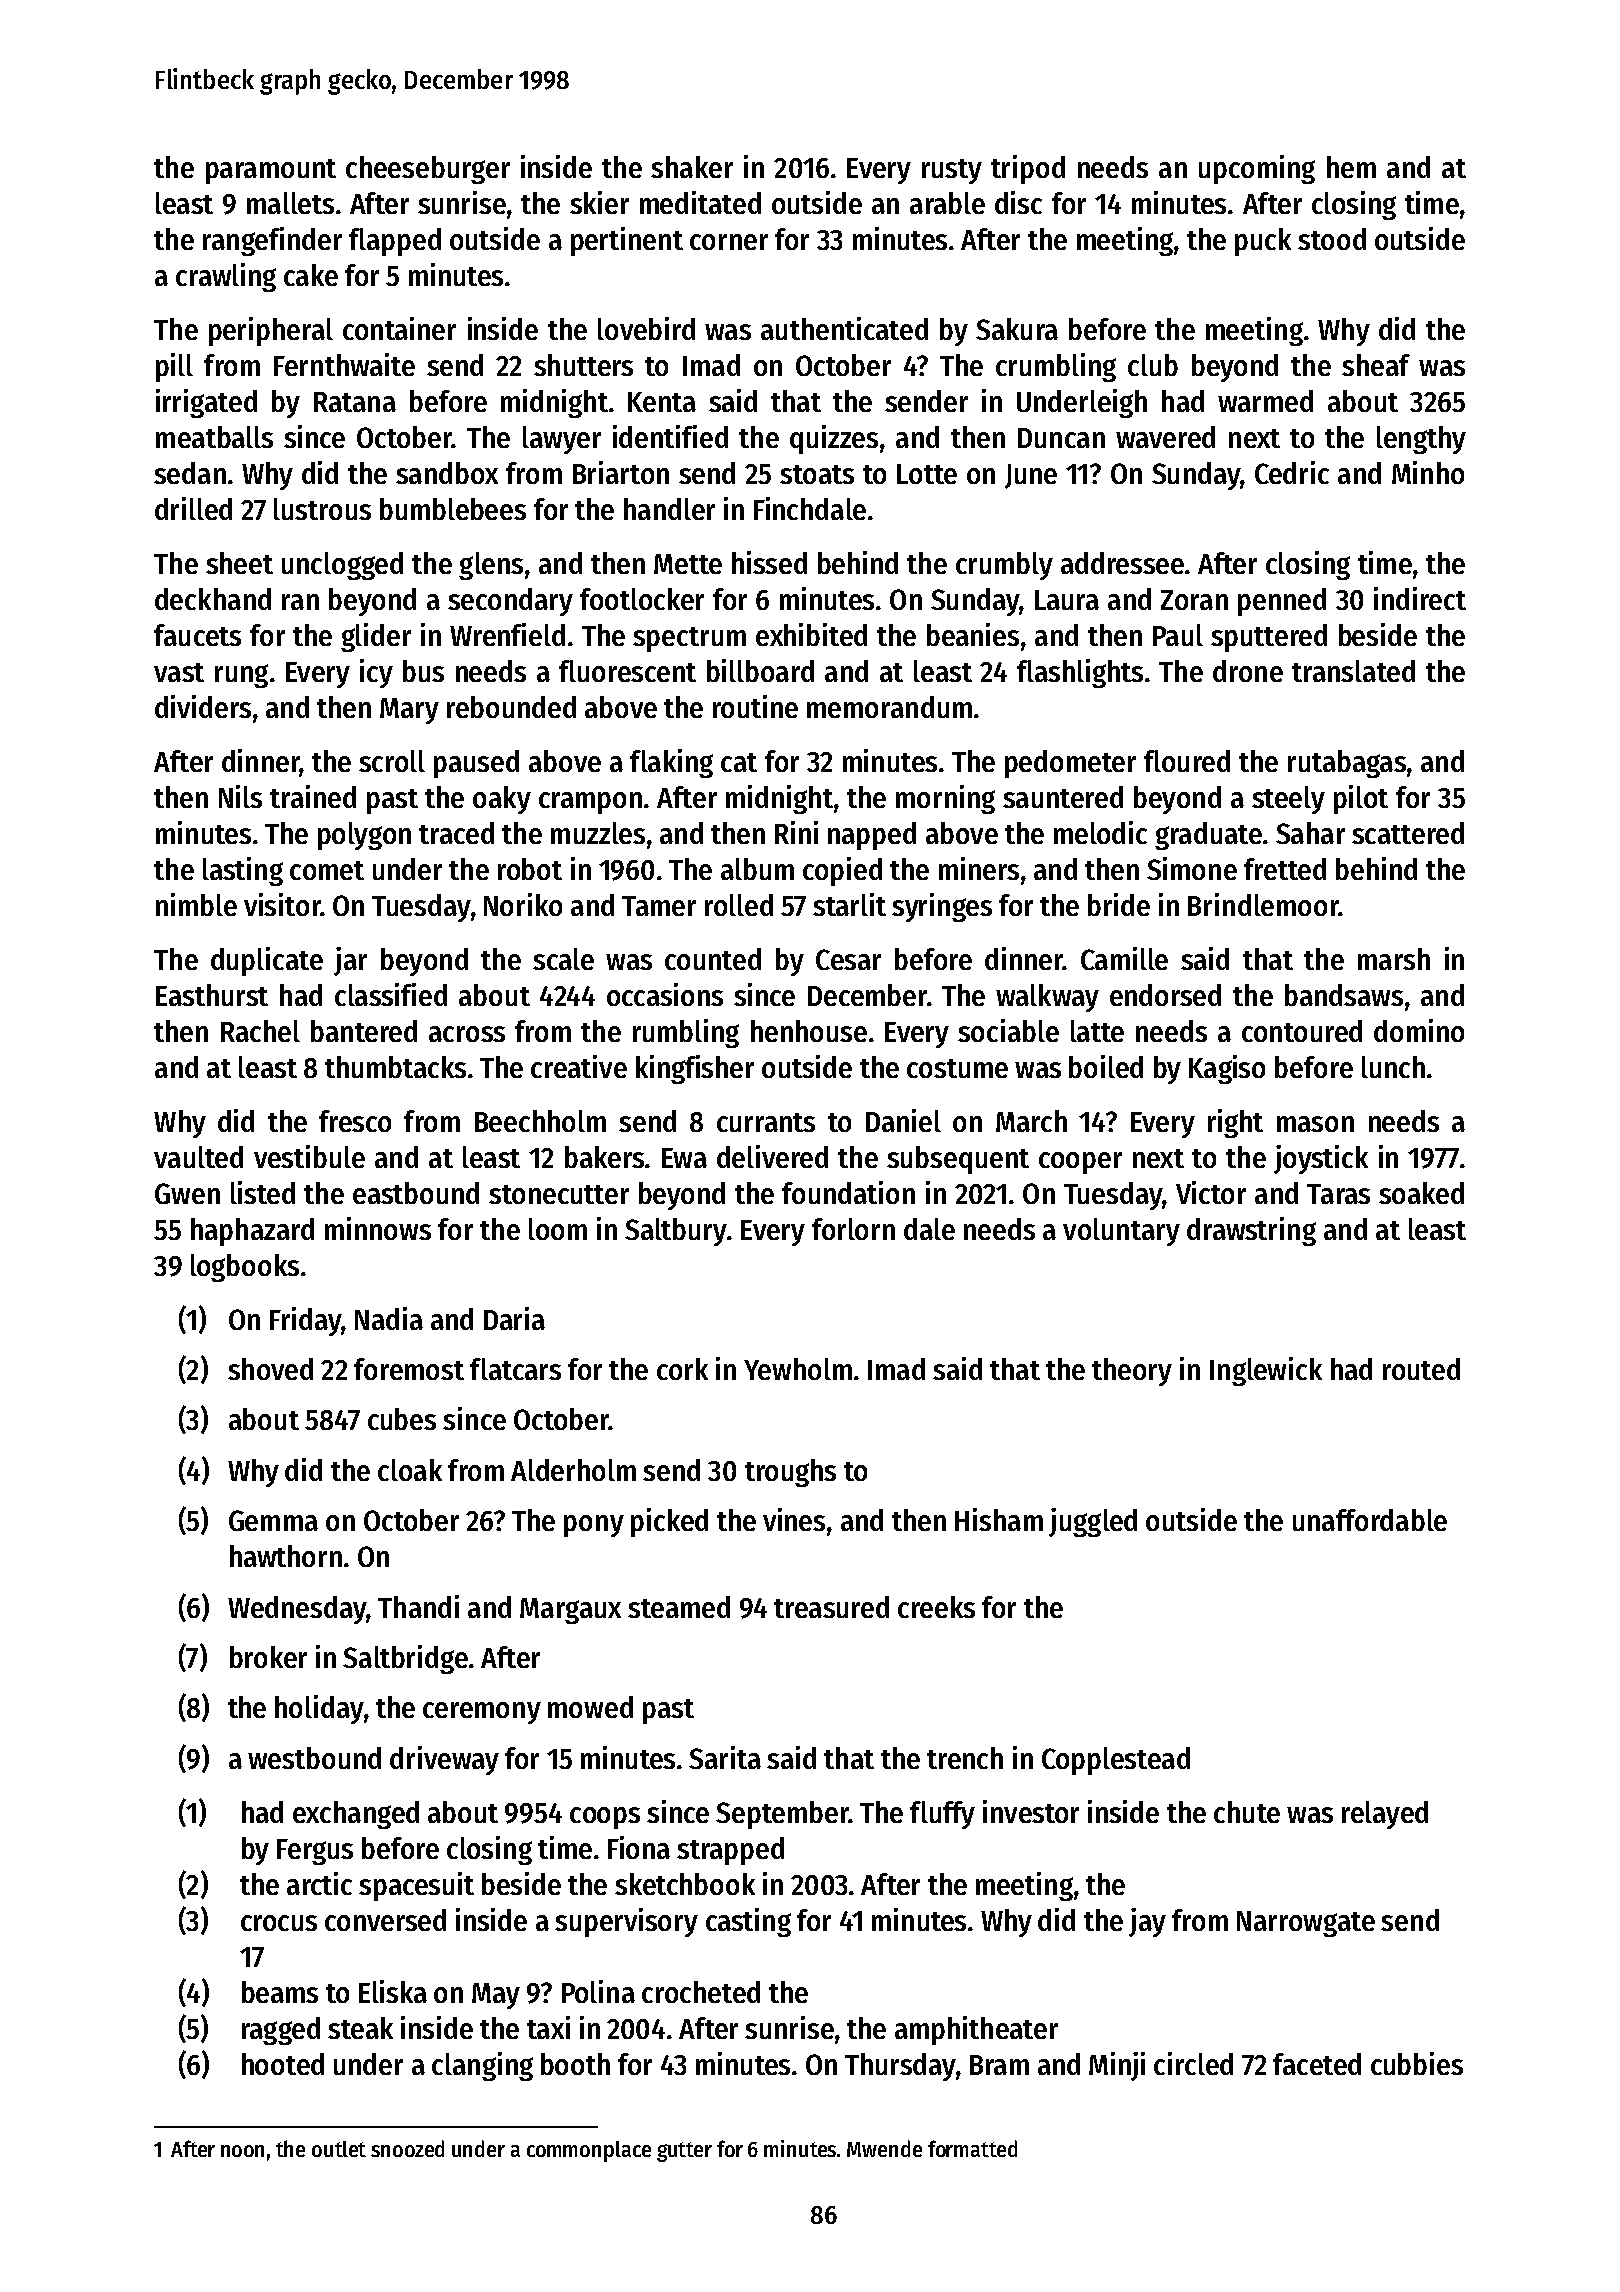 This document has height=2292, width=1620. I want to click on translated, so click(1353, 671).
